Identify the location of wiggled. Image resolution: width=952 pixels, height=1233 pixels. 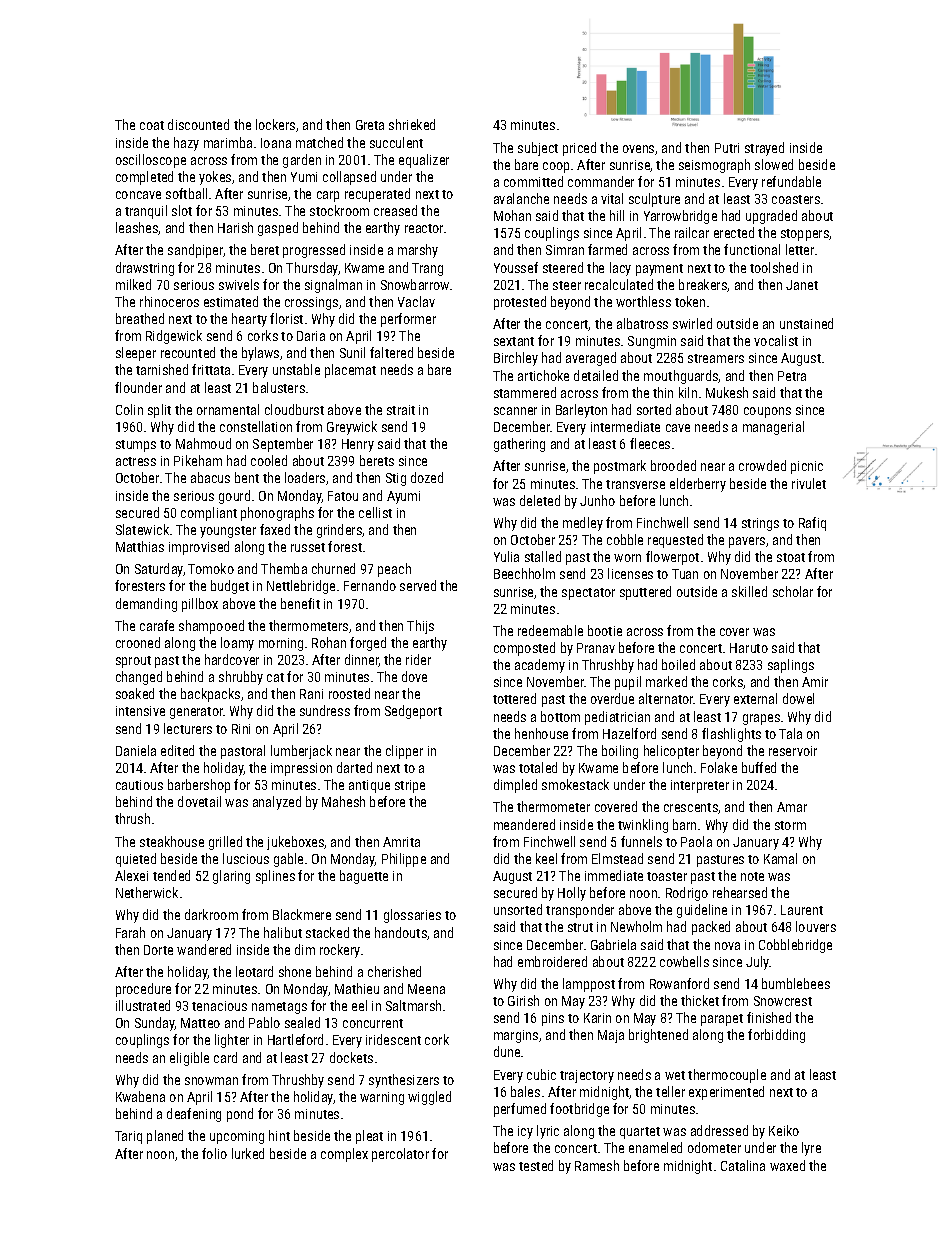
(429, 1098).
